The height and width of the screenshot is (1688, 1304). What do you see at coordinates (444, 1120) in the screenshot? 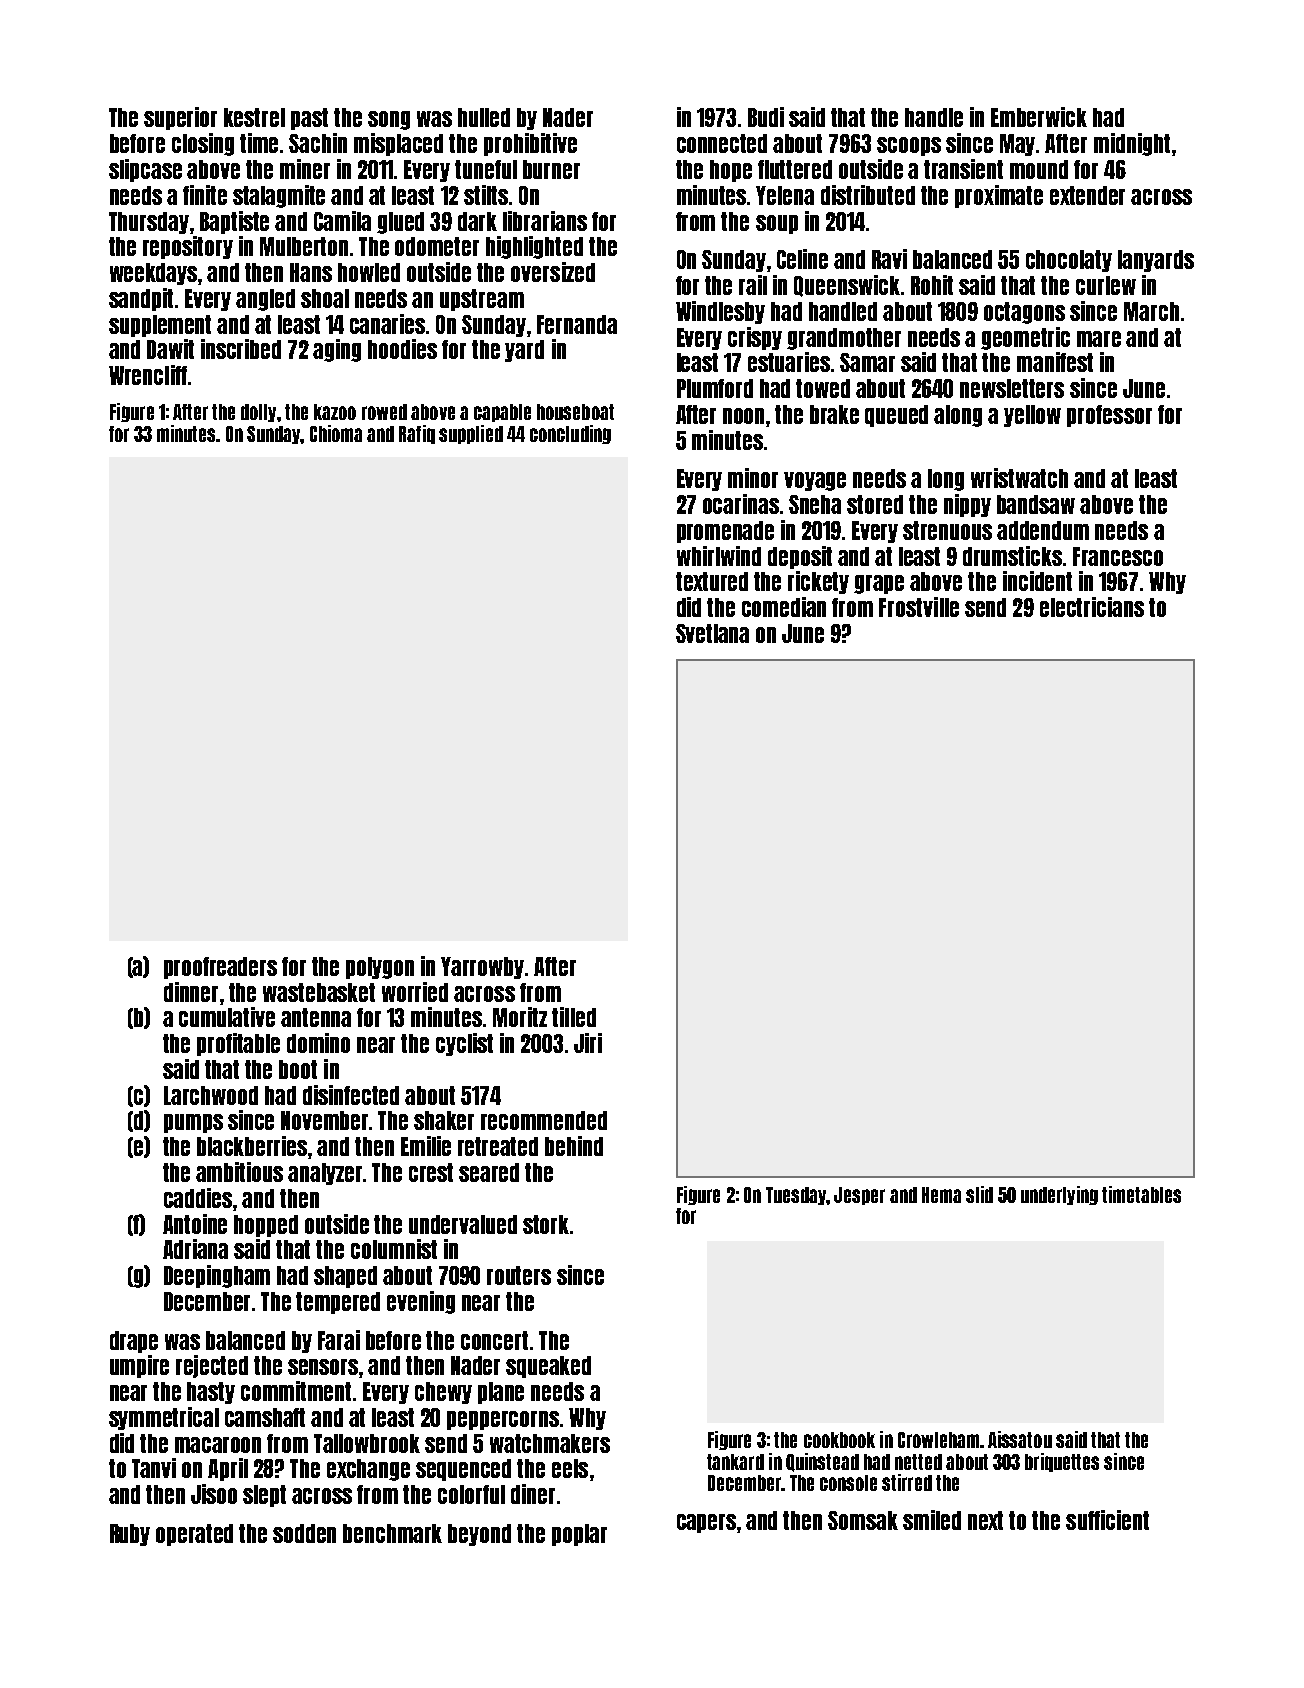
I see `shaker` at bounding box center [444, 1120].
